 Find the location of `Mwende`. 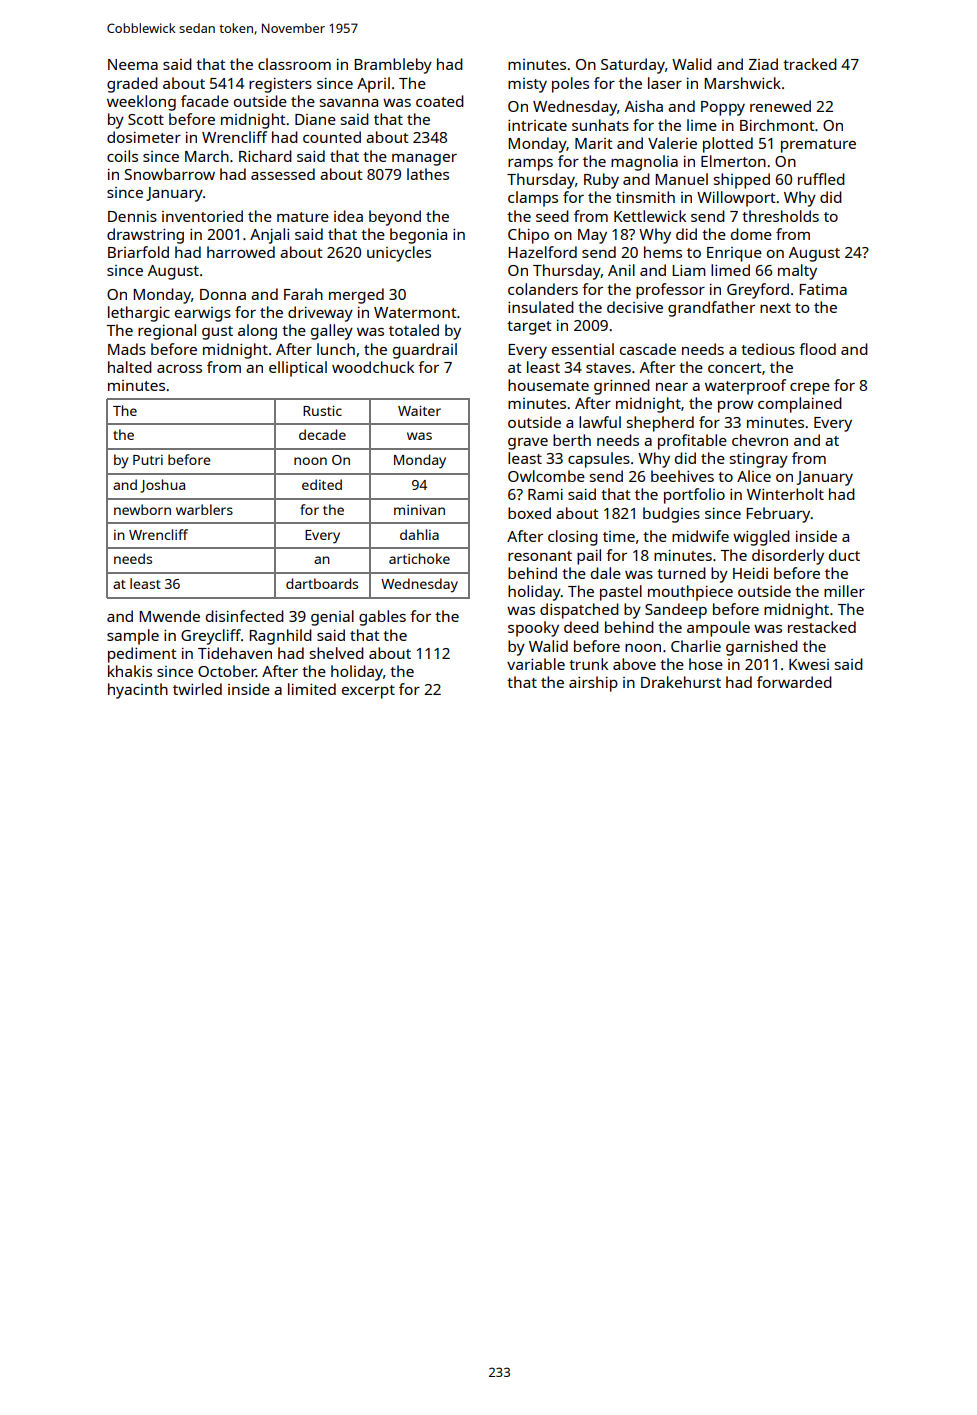

Mwende is located at coordinates (169, 616).
